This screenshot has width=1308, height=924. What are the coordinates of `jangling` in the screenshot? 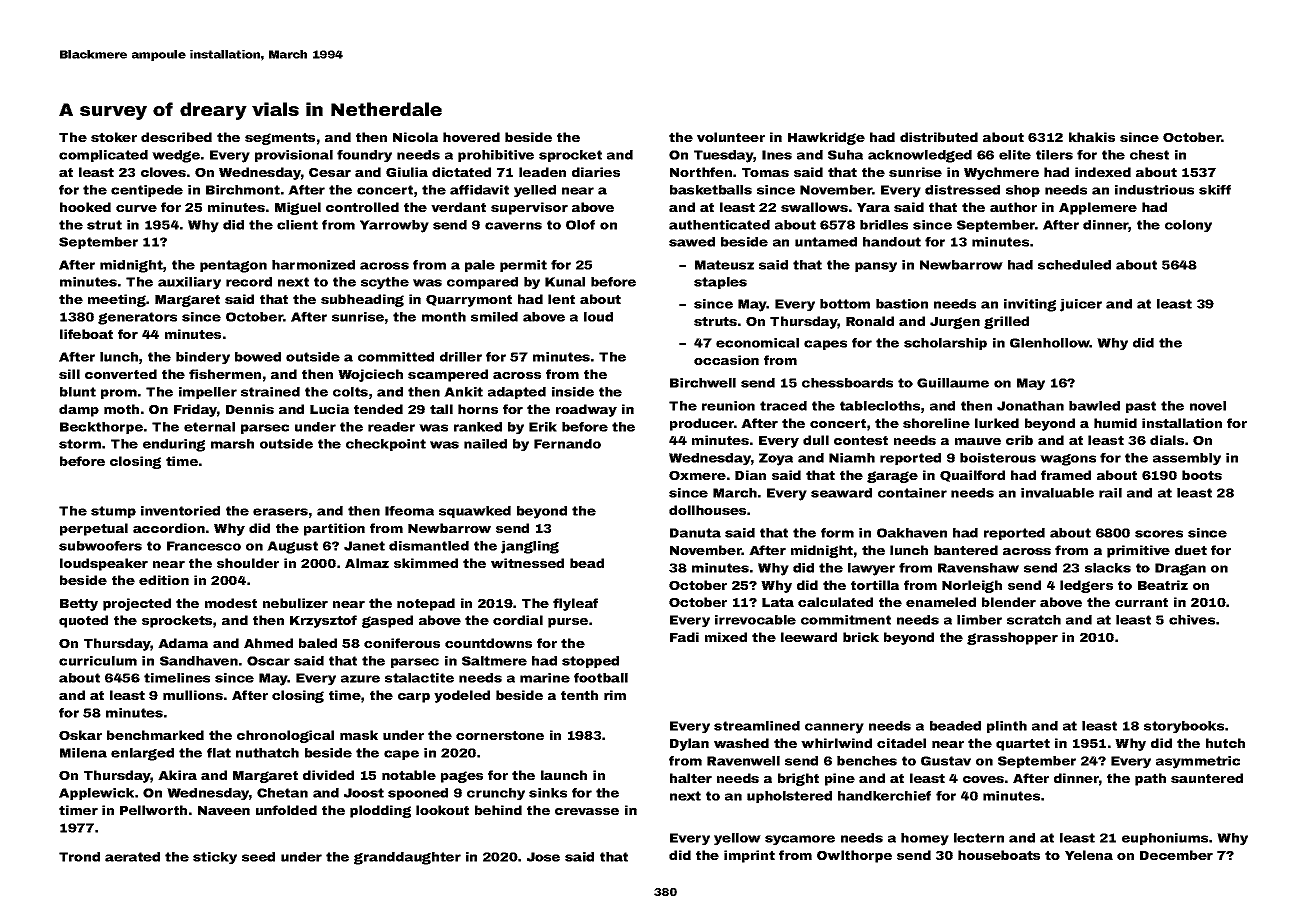 It's located at (530, 547).
